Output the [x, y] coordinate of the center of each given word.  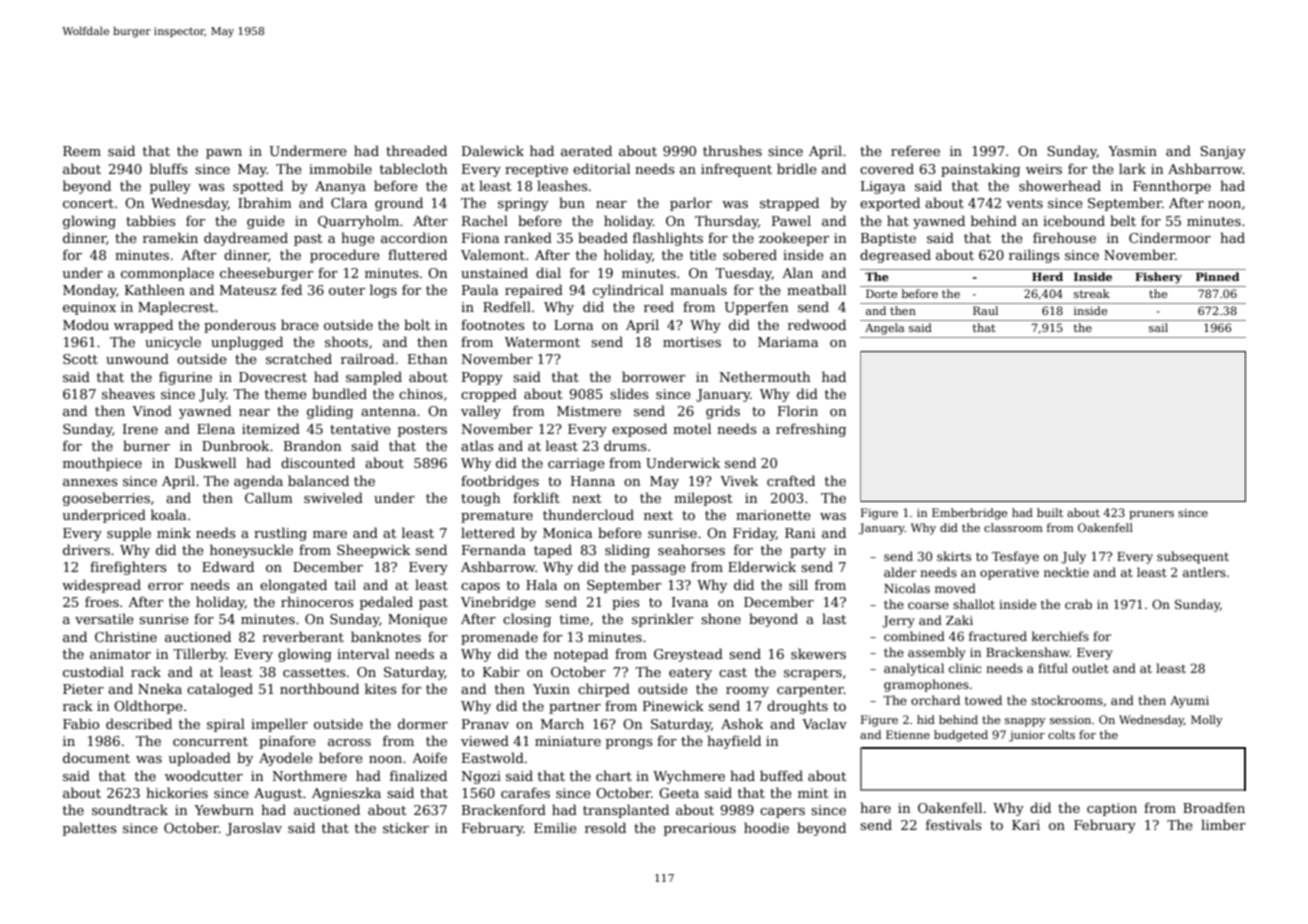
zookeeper [794, 239]
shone [721, 618]
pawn [224, 154]
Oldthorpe [148, 707]
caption [1112, 809]
